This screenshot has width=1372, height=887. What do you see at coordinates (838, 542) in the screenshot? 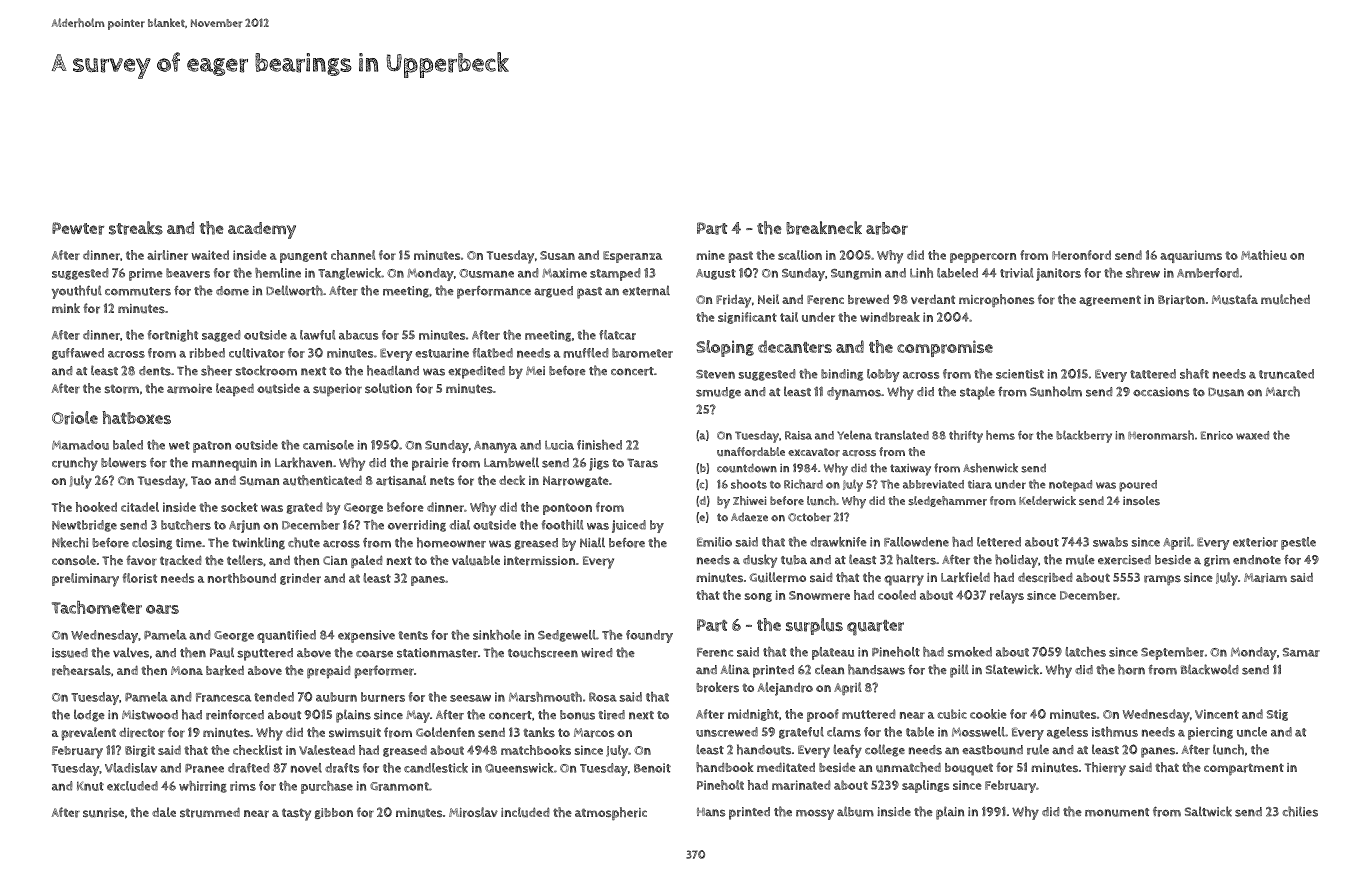
I see `drawknife` at bounding box center [838, 542].
